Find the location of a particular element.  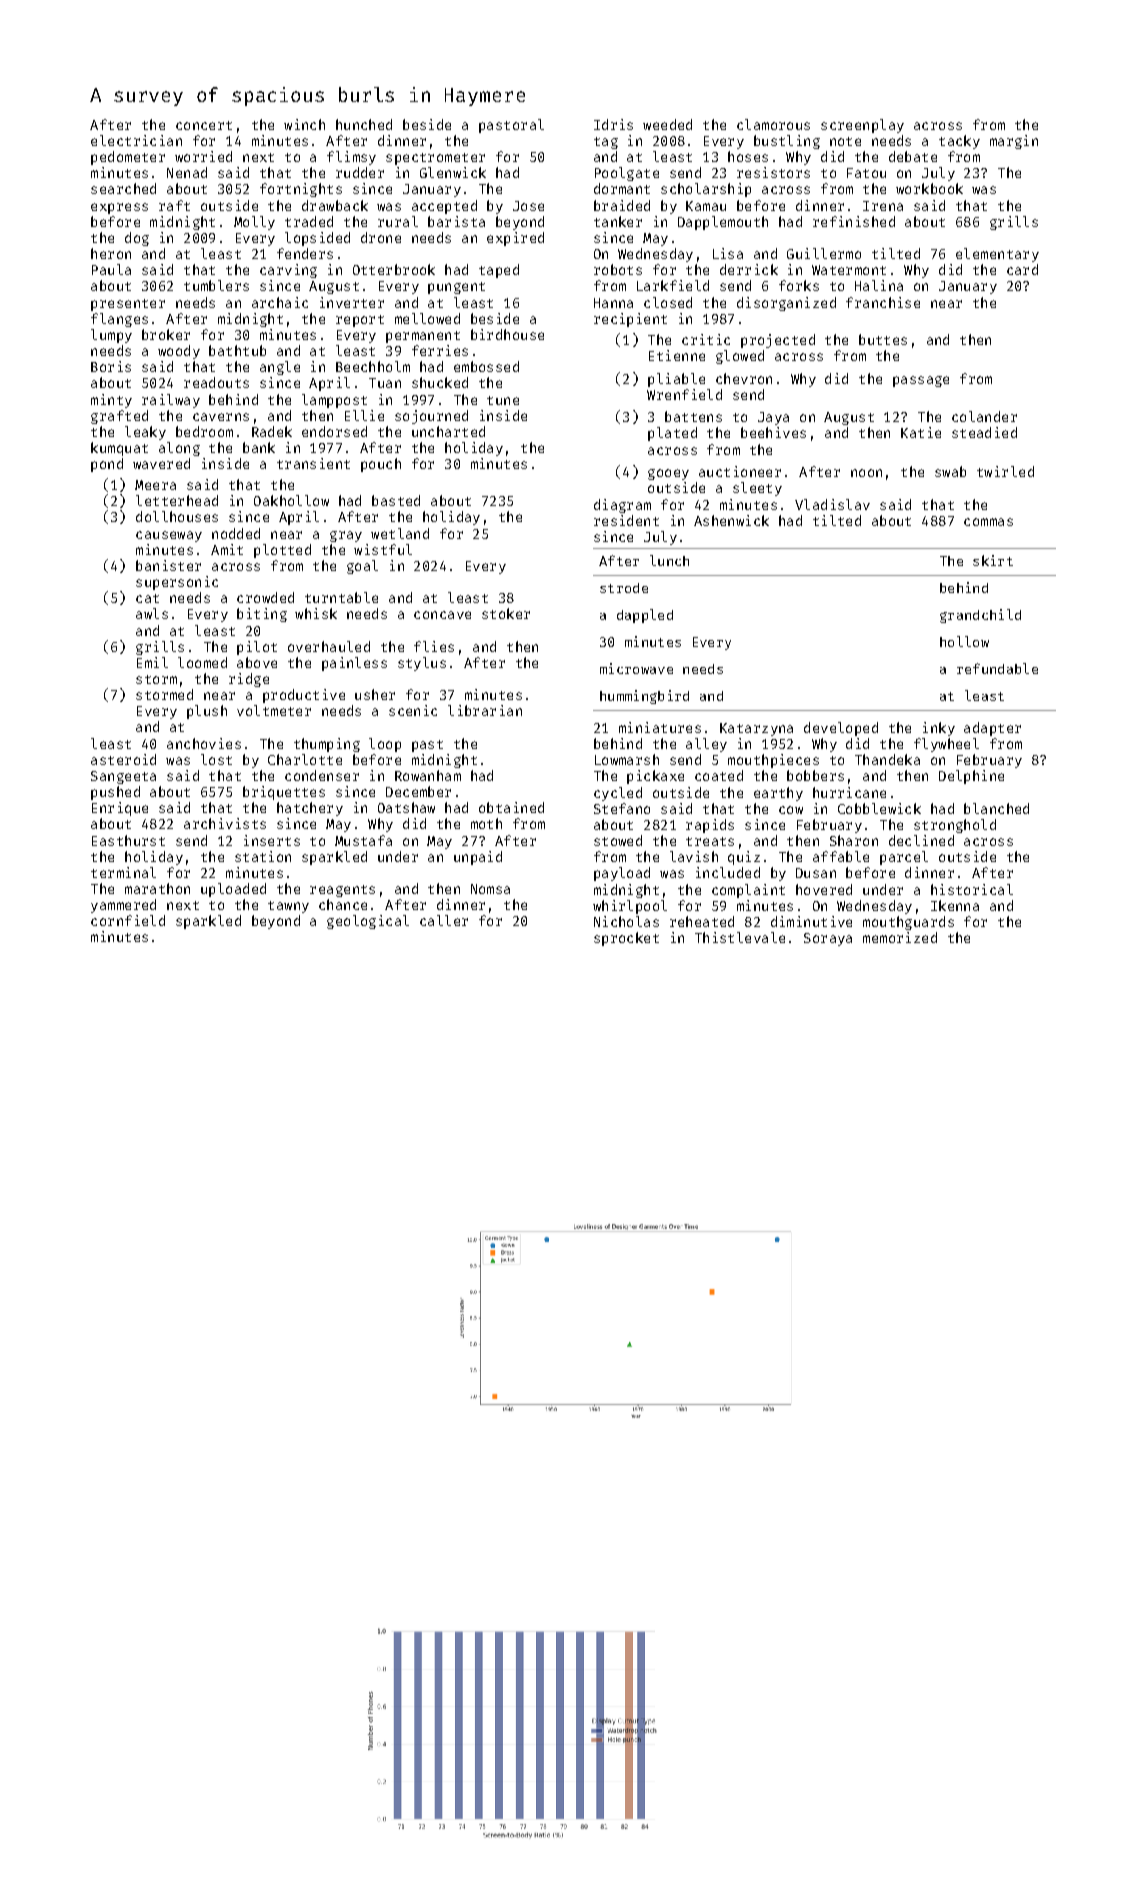

tune is located at coordinates (503, 400).
